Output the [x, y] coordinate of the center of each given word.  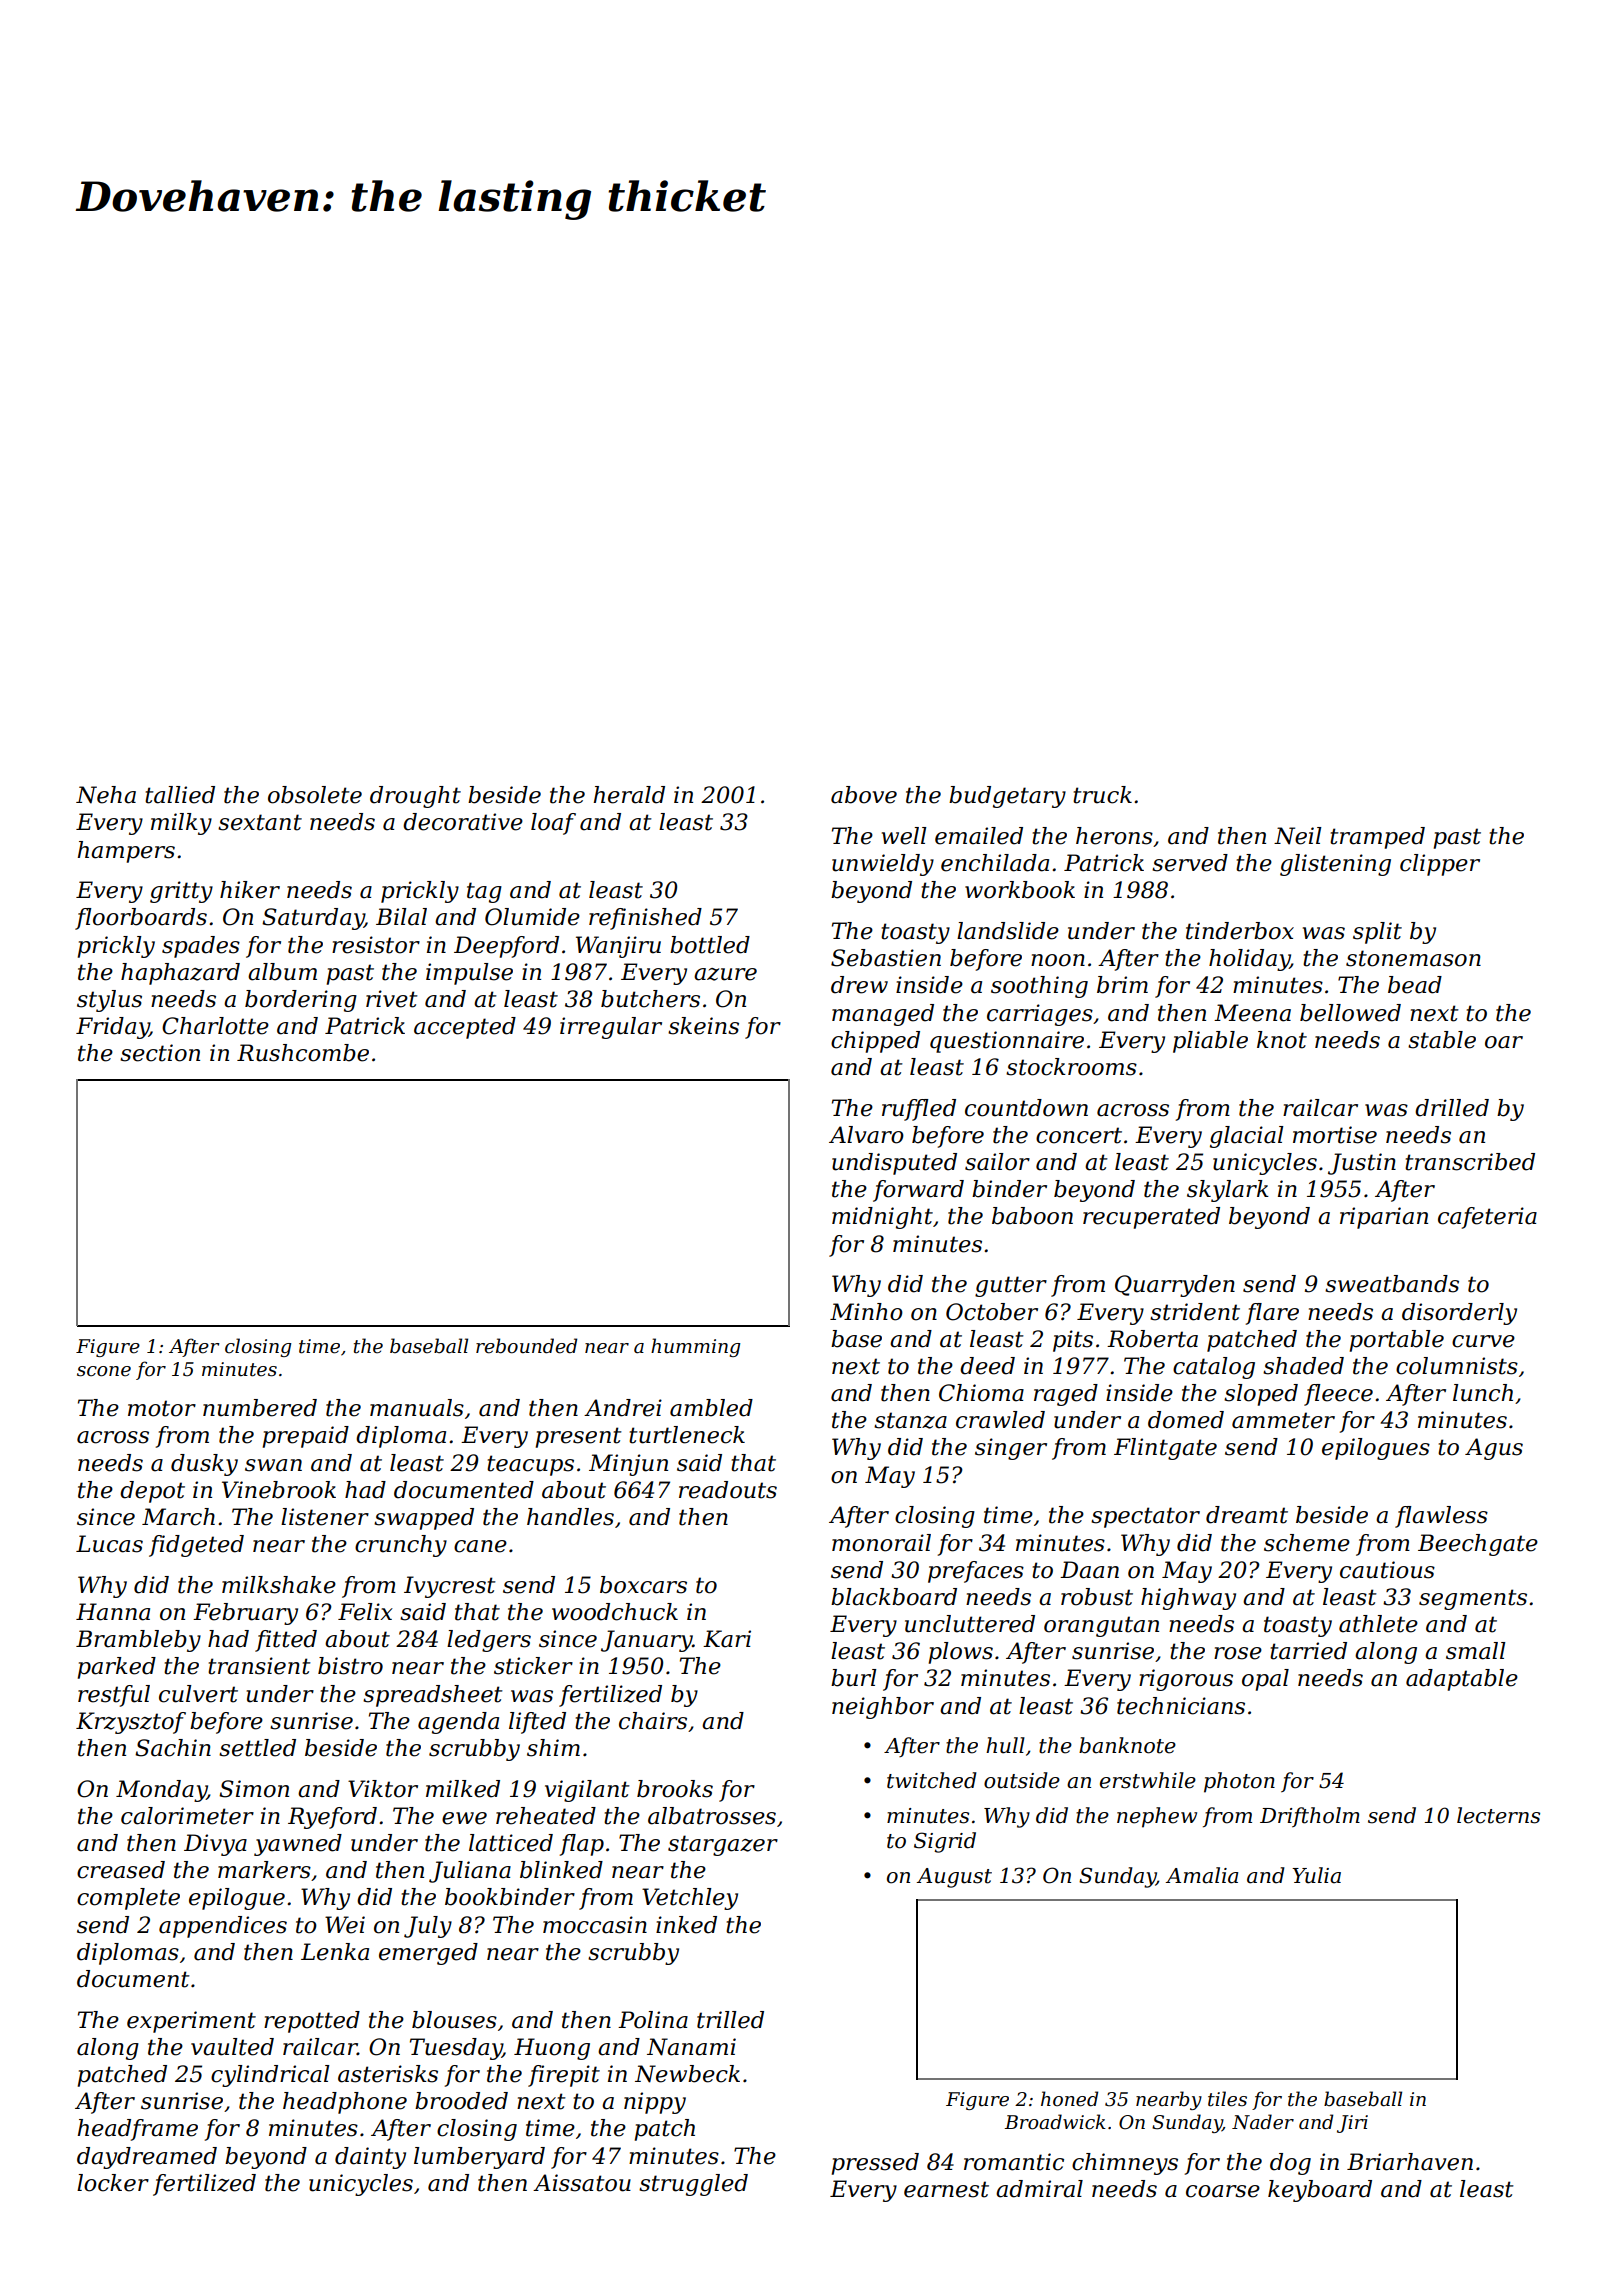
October [992, 1312]
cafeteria [1487, 1218]
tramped [1377, 838]
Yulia [1316, 1875]
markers [264, 1870]
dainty [370, 2158]
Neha [106, 795]
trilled [730, 2020]
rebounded [526, 1346]
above [864, 795]
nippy [655, 2103]
